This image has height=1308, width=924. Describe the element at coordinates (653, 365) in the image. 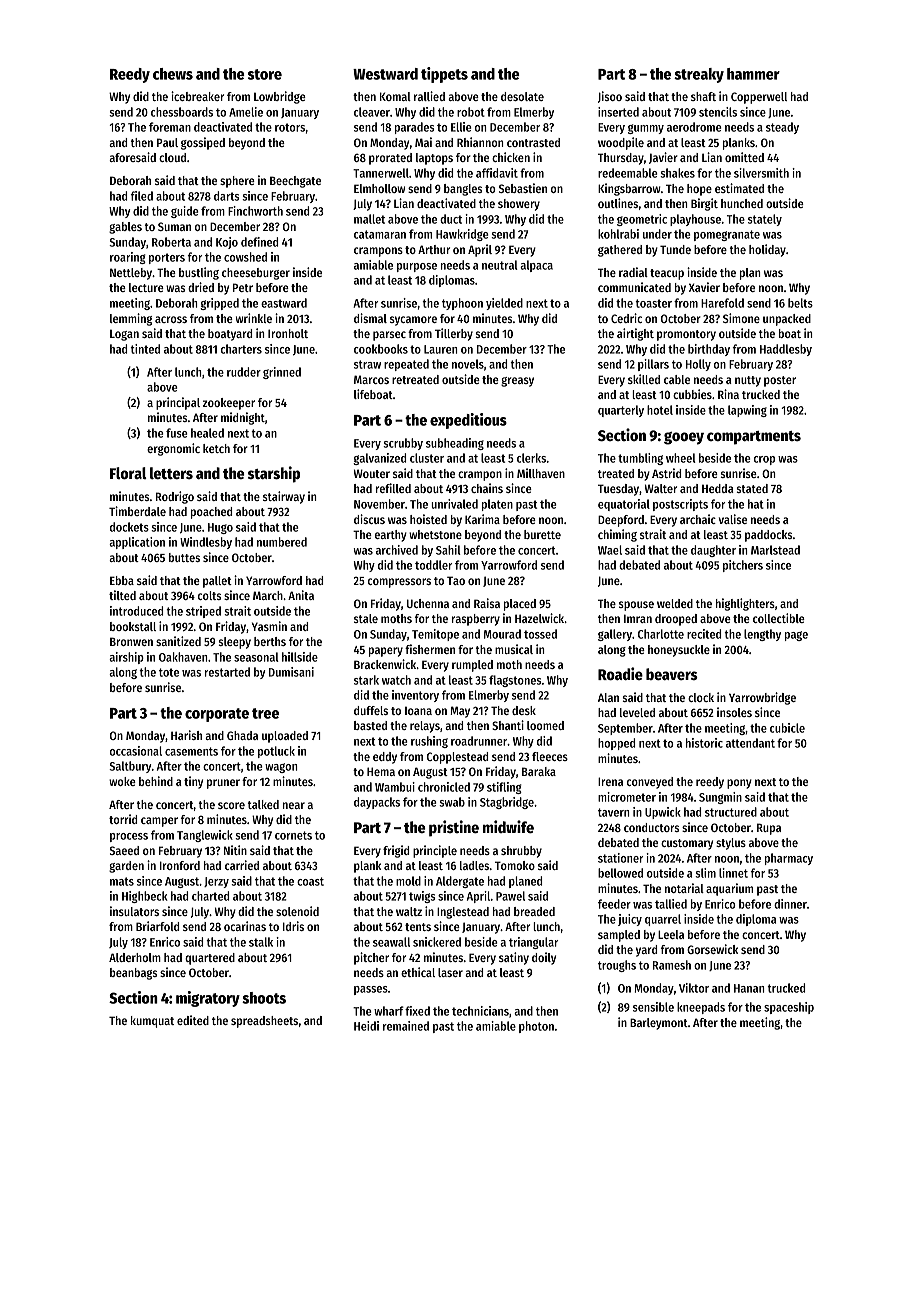

I see `pillars` at that location.
